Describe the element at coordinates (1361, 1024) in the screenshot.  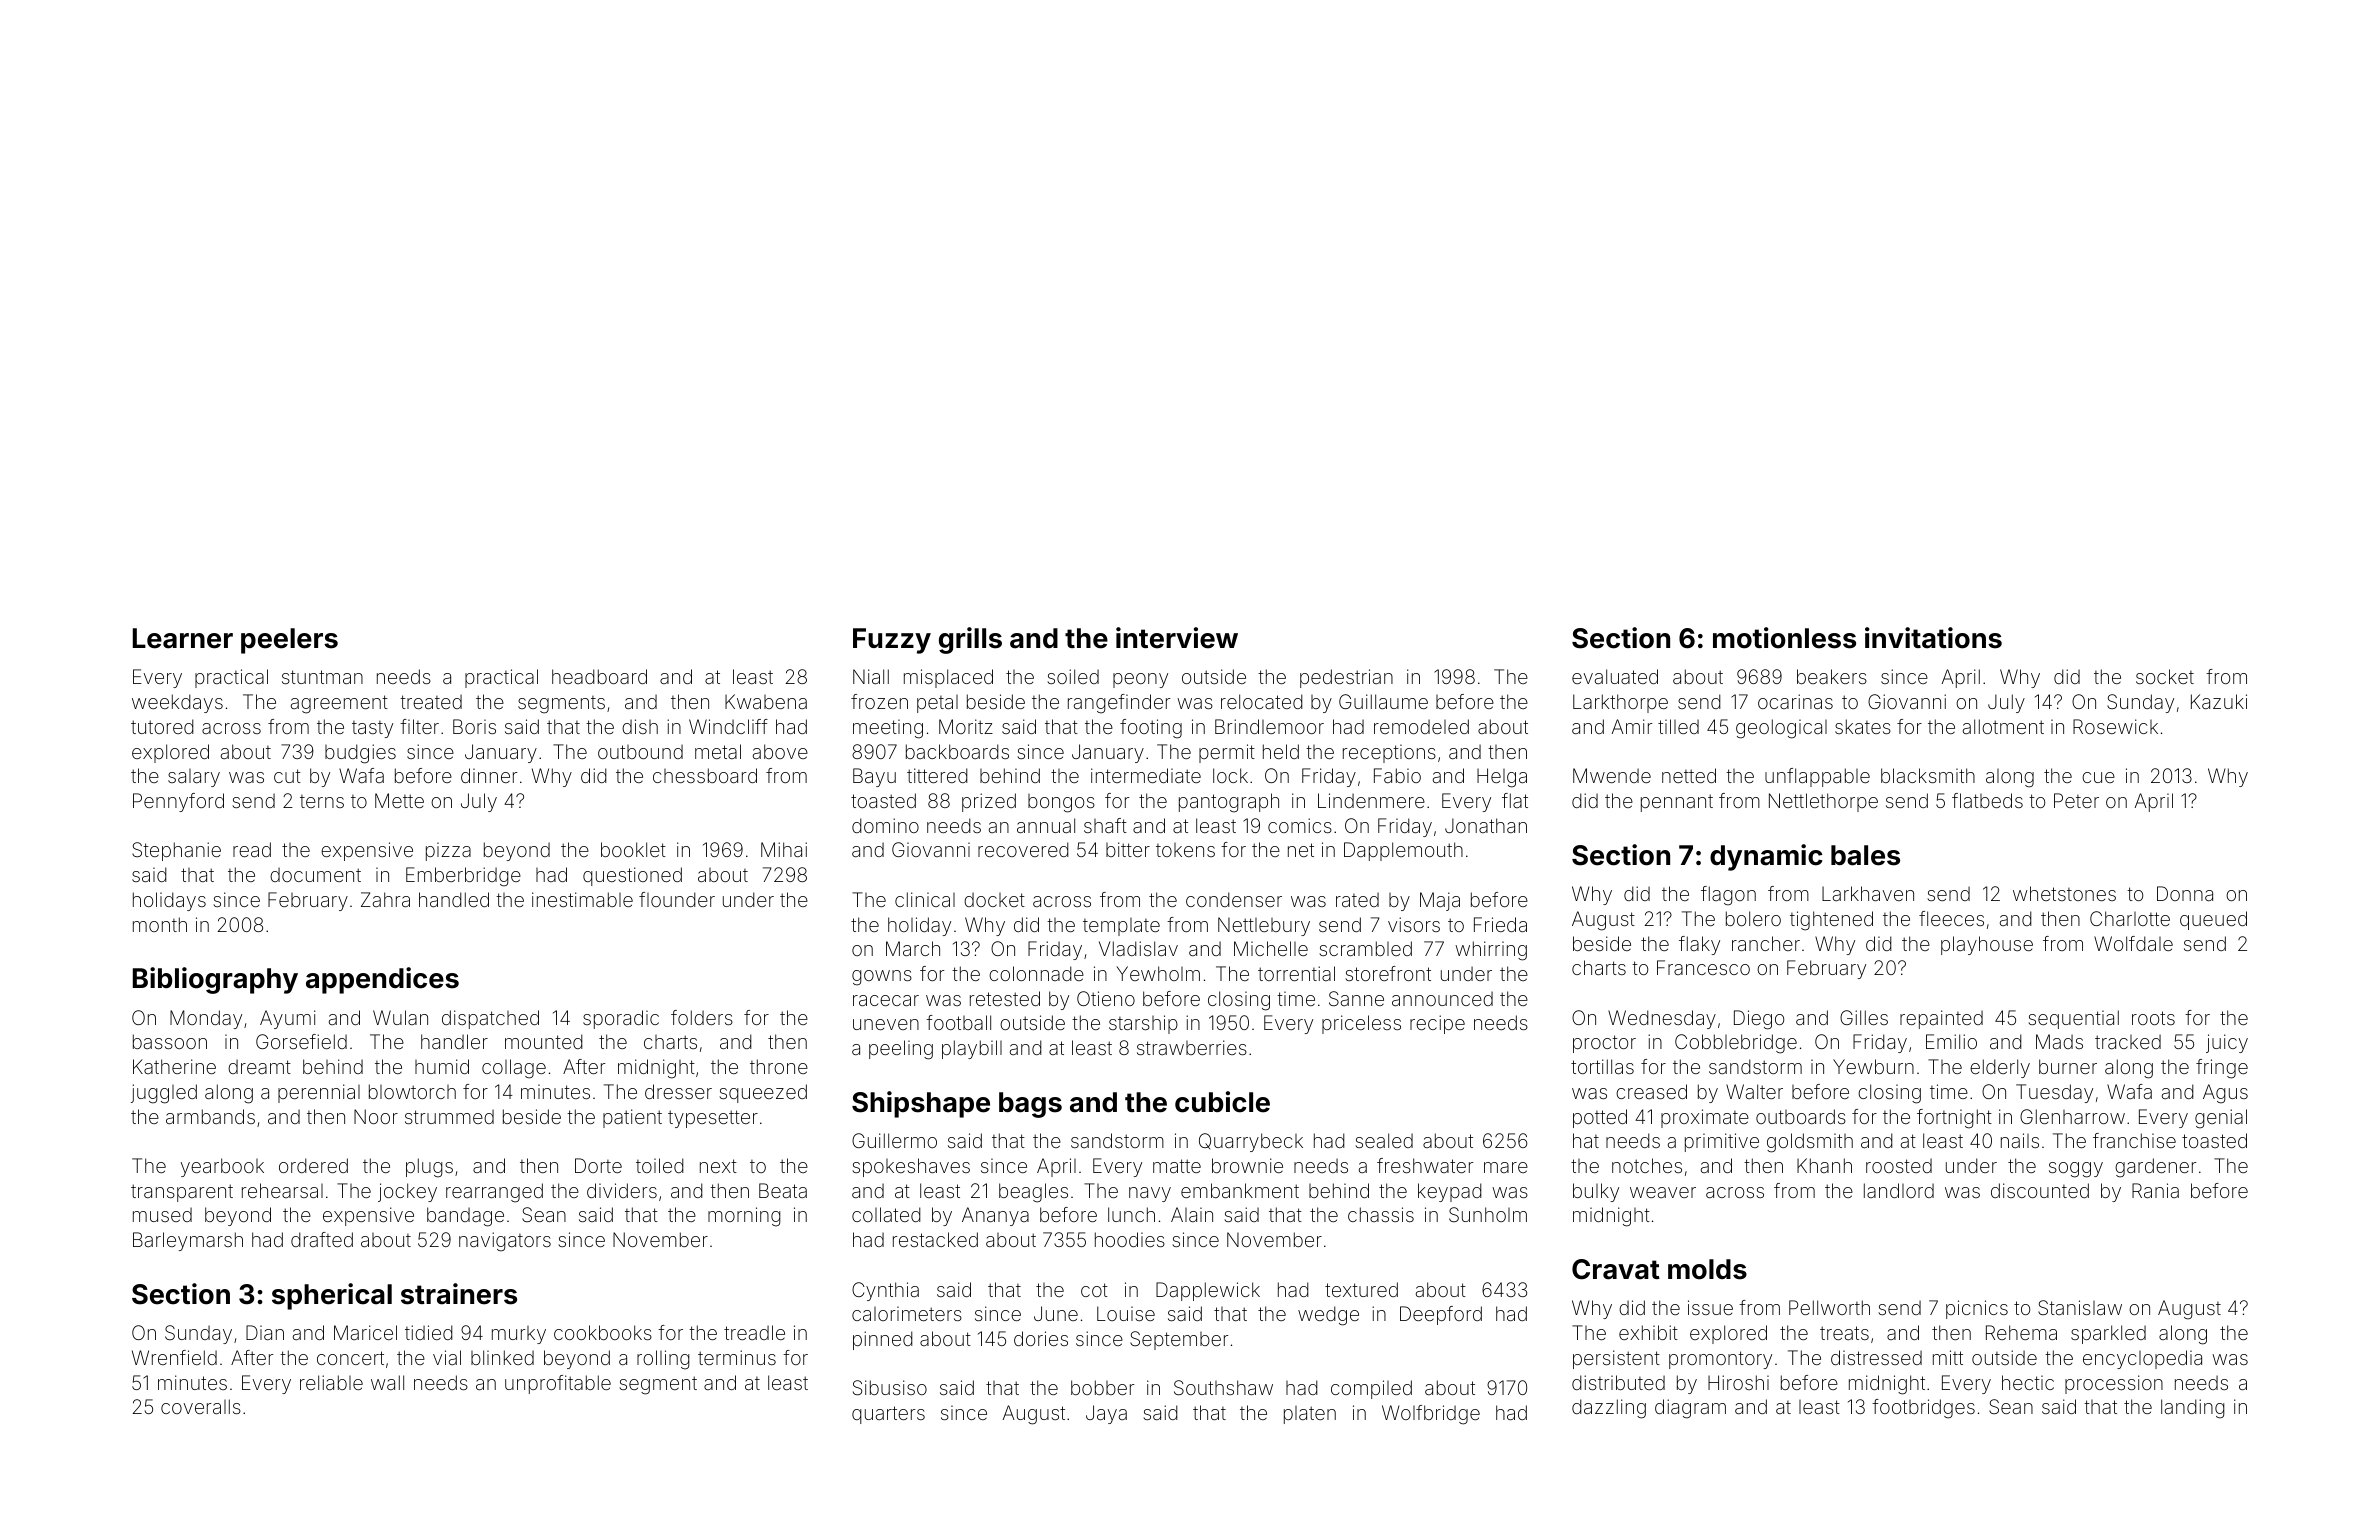
I see `priceless` at that location.
